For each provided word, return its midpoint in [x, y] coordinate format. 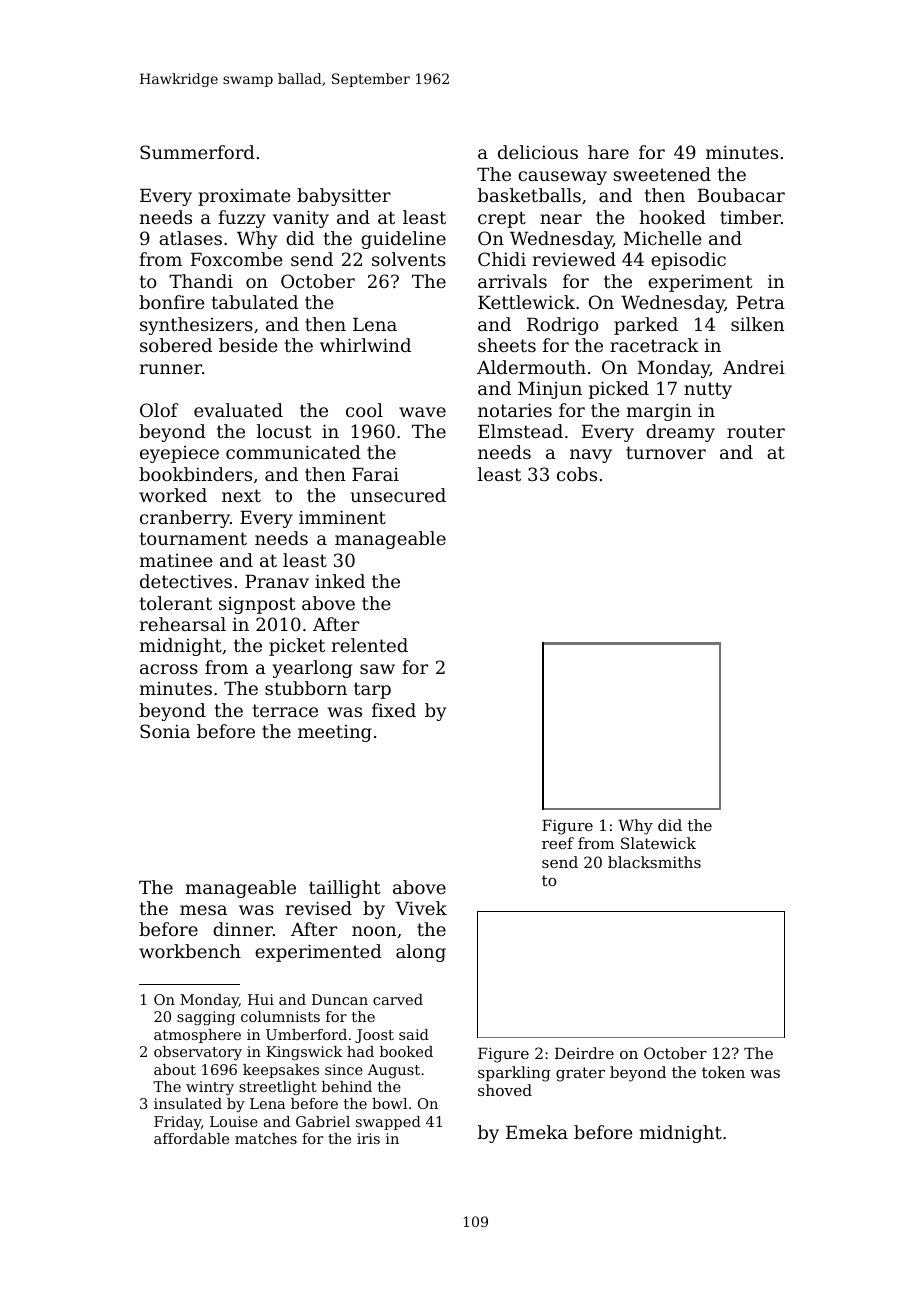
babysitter [344, 197]
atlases [190, 238]
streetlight [278, 1088]
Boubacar [741, 195]
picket [297, 647]
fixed [394, 710]
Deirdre [584, 1053]
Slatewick [658, 843]
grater [580, 1074]
